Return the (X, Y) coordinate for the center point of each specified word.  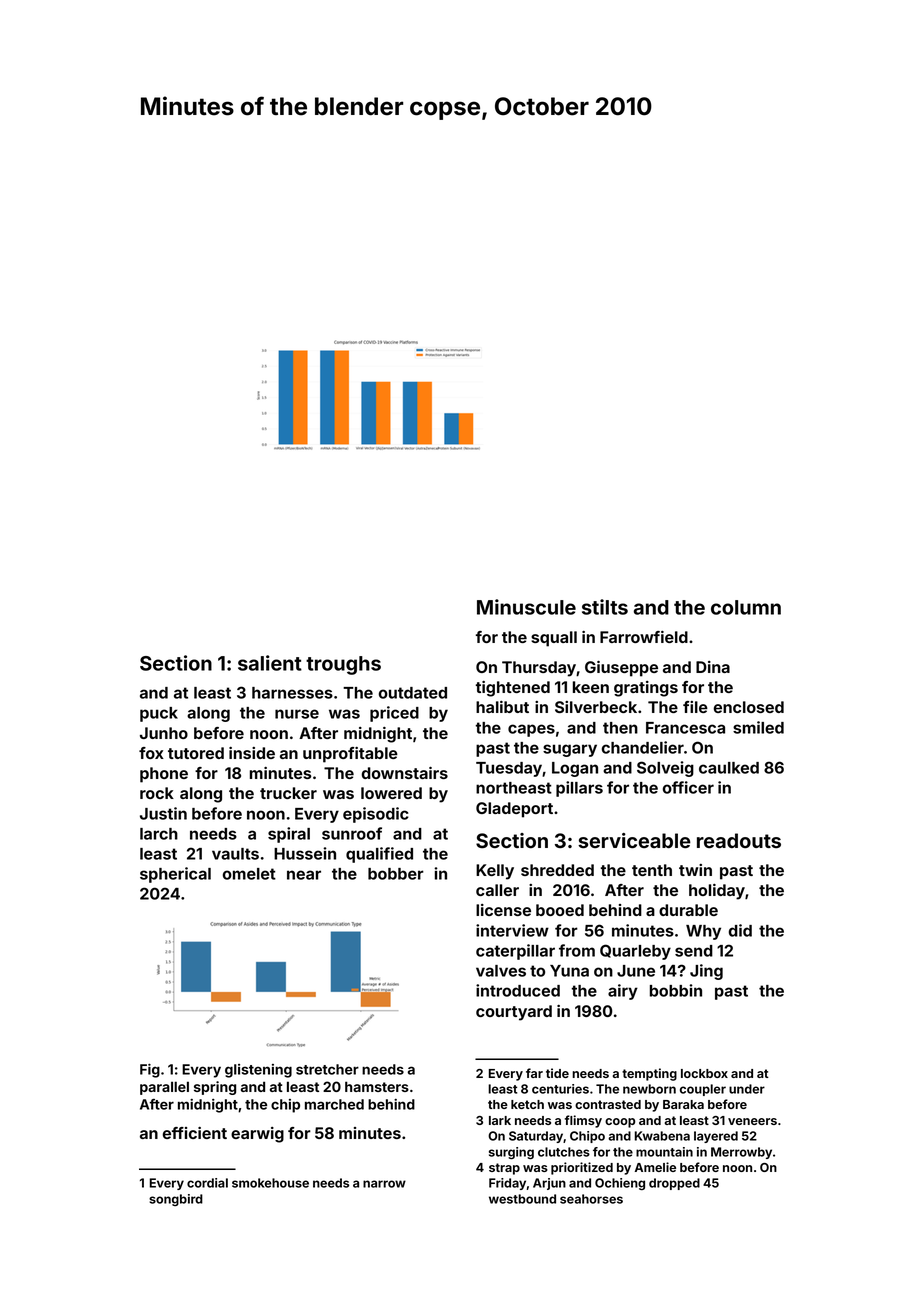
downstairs (405, 773)
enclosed (749, 707)
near (304, 875)
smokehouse (270, 1183)
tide (557, 1073)
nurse (297, 714)
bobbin (676, 990)
